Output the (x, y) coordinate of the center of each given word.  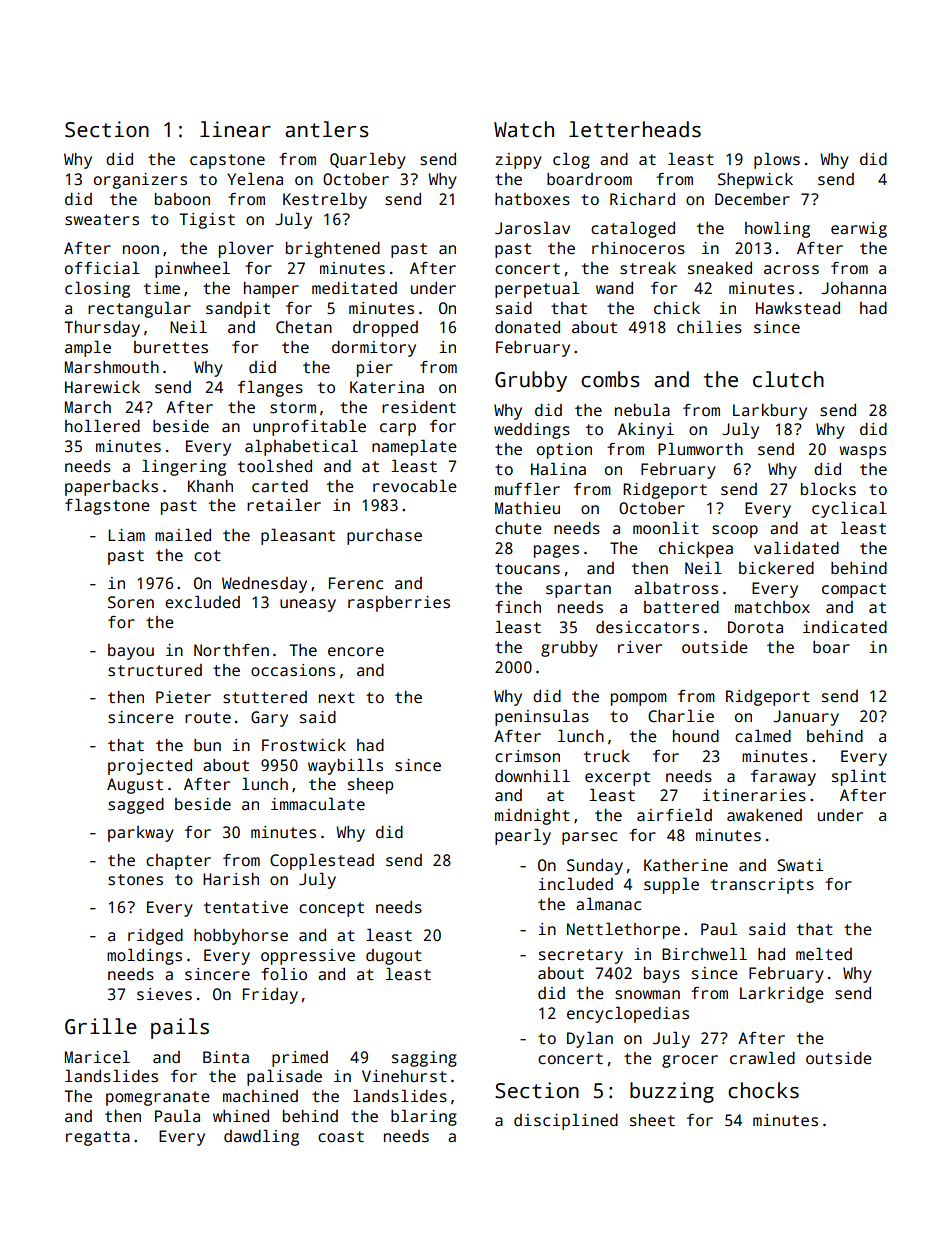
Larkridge (782, 995)
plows (777, 160)
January (806, 718)
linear (235, 129)
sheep (370, 786)
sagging (424, 1059)
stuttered (265, 697)
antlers (327, 129)
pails (180, 1028)
